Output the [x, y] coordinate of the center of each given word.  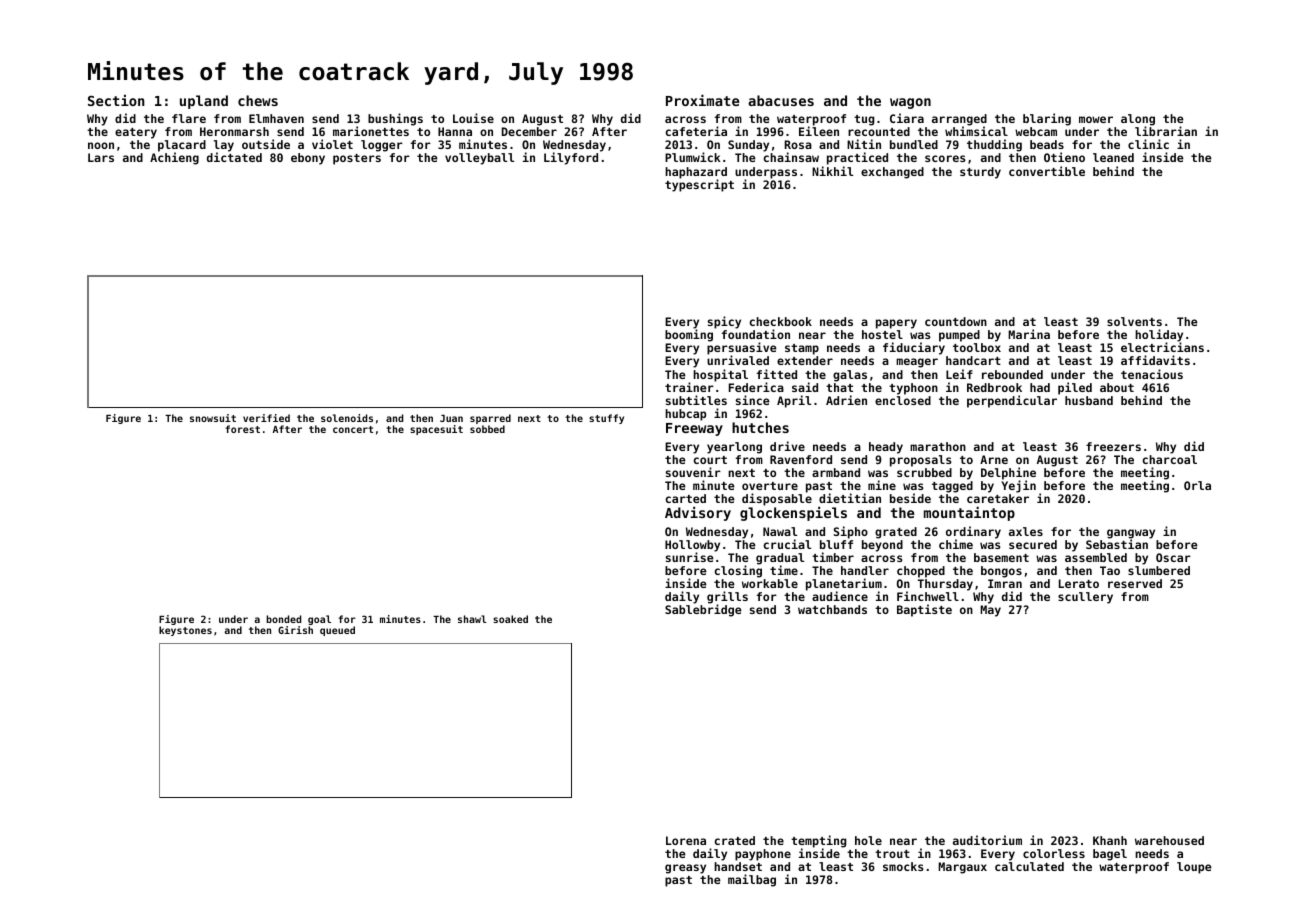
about [1117, 387]
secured [1033, 544]
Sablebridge [703, 611]
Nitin [864, 144]
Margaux [962, 868]
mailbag [752, 880]
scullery [1085, 598]
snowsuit [213, 418]
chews [258, 100]
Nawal [780, 531]
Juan [451, 418]
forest [242, 429]
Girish [295, 630]
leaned [1113, 157]
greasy [685, 869]
